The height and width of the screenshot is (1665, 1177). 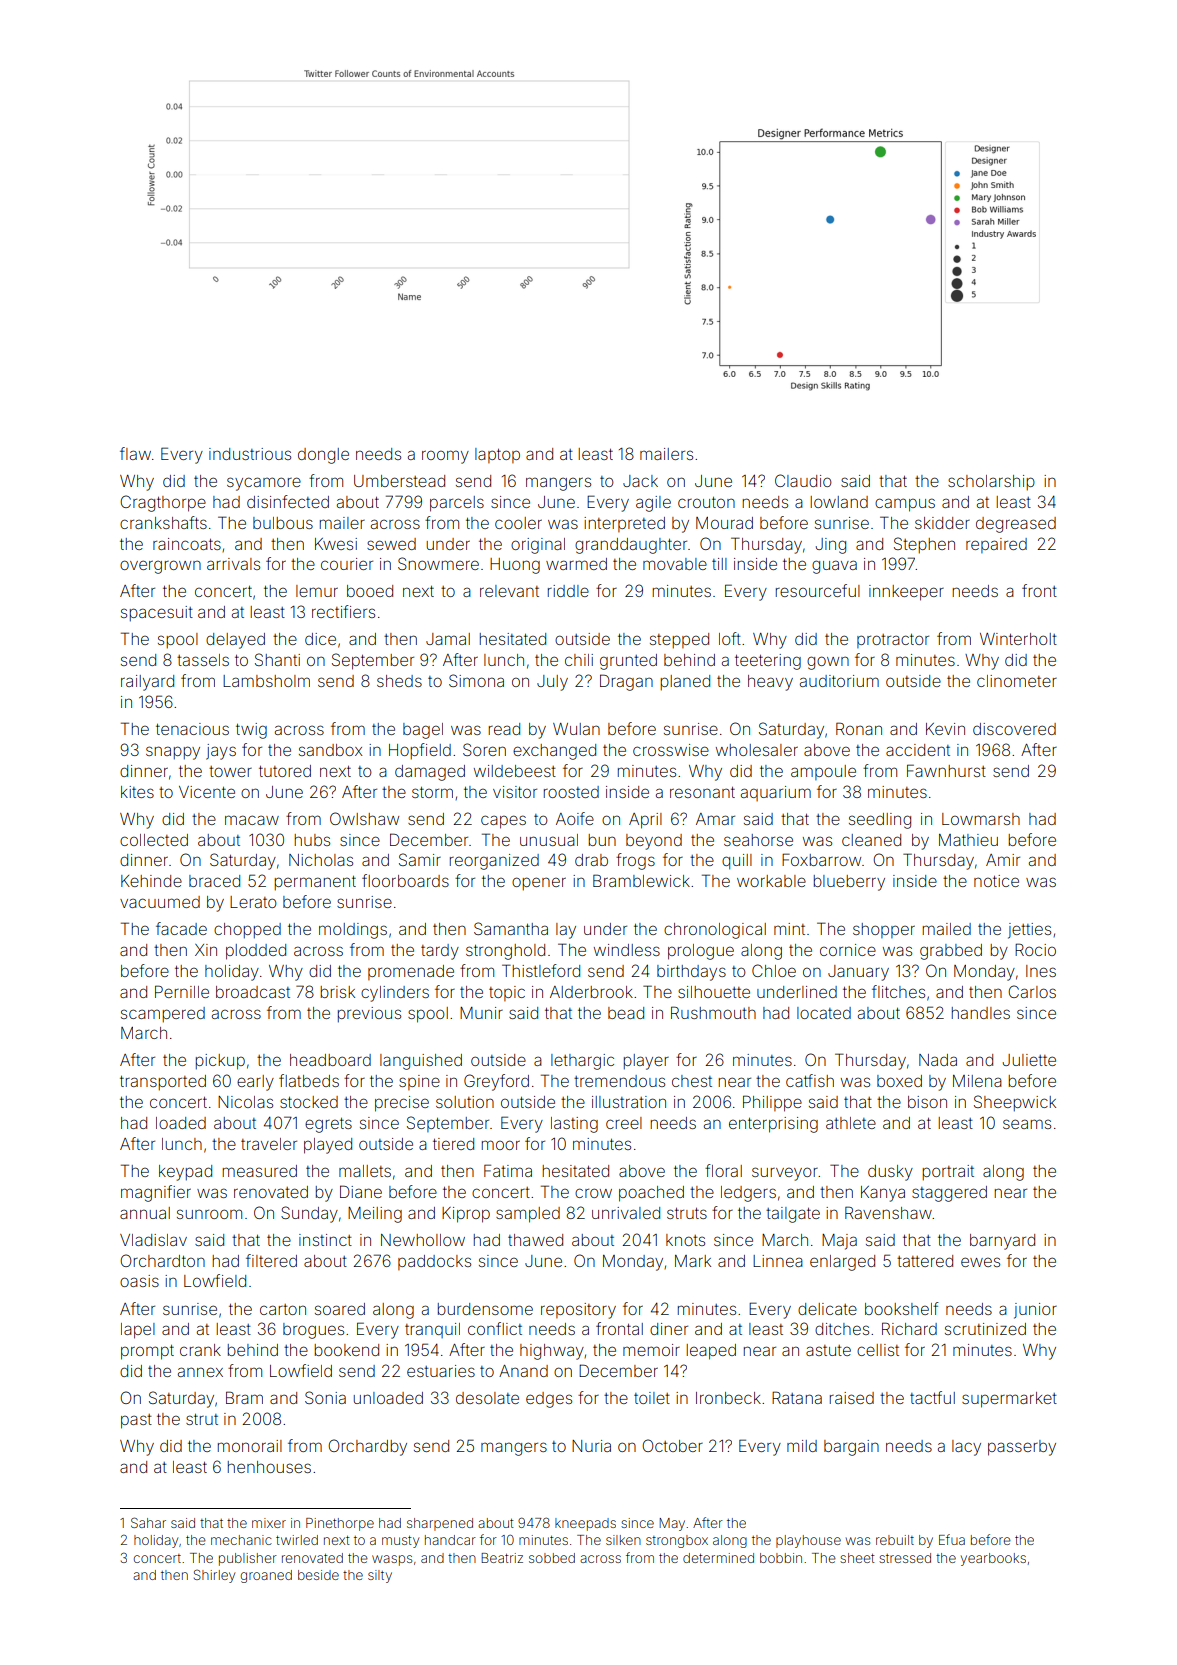 I want to click on crow, so click(x=593, y=1193).
